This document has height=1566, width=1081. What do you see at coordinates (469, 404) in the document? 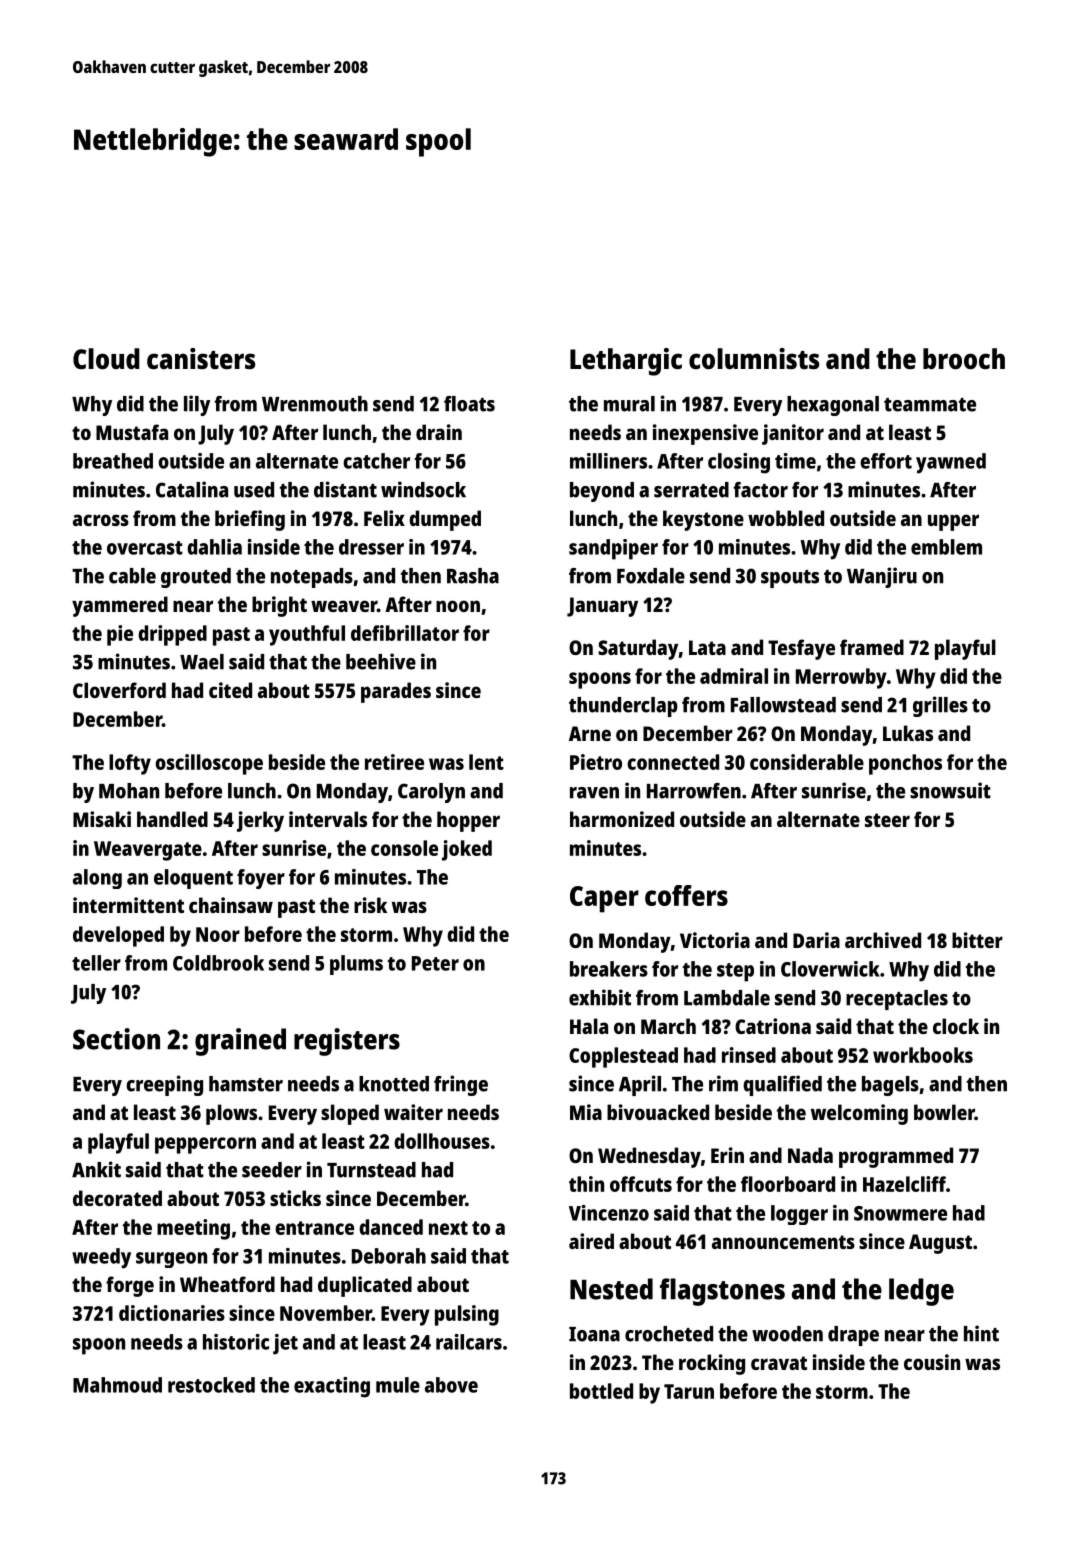
I see `floats` at bounding box center [469, 404].
